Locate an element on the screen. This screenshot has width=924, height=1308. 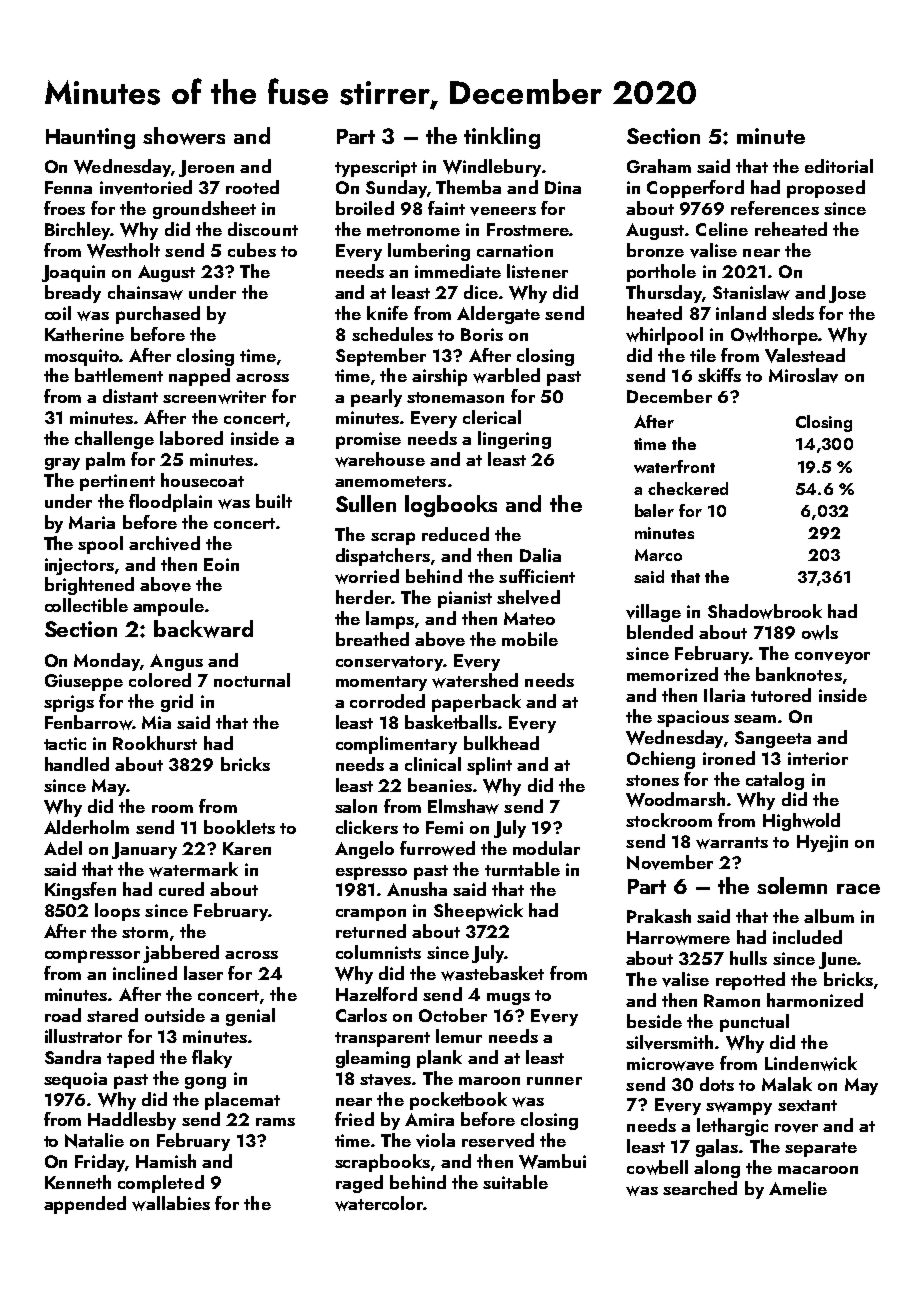
booklets is located at coordinates (239, 827).
